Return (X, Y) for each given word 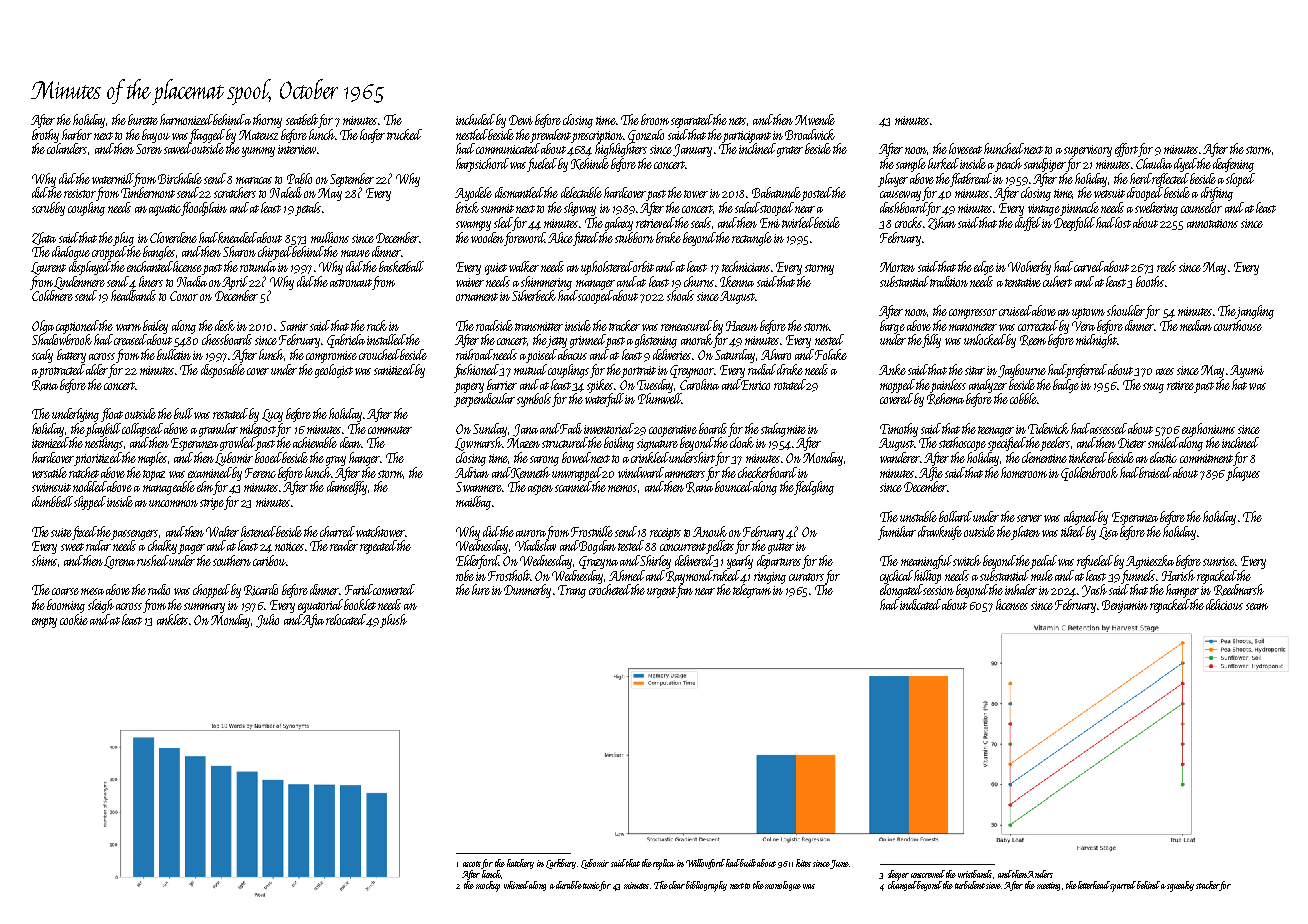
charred (337, 531)
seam (1257, 606)
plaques (1243, 474)
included (475, 119)
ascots (472, 864)
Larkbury (561, 864)
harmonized (186, 119)
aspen (540, 490)
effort (1126, 150)
